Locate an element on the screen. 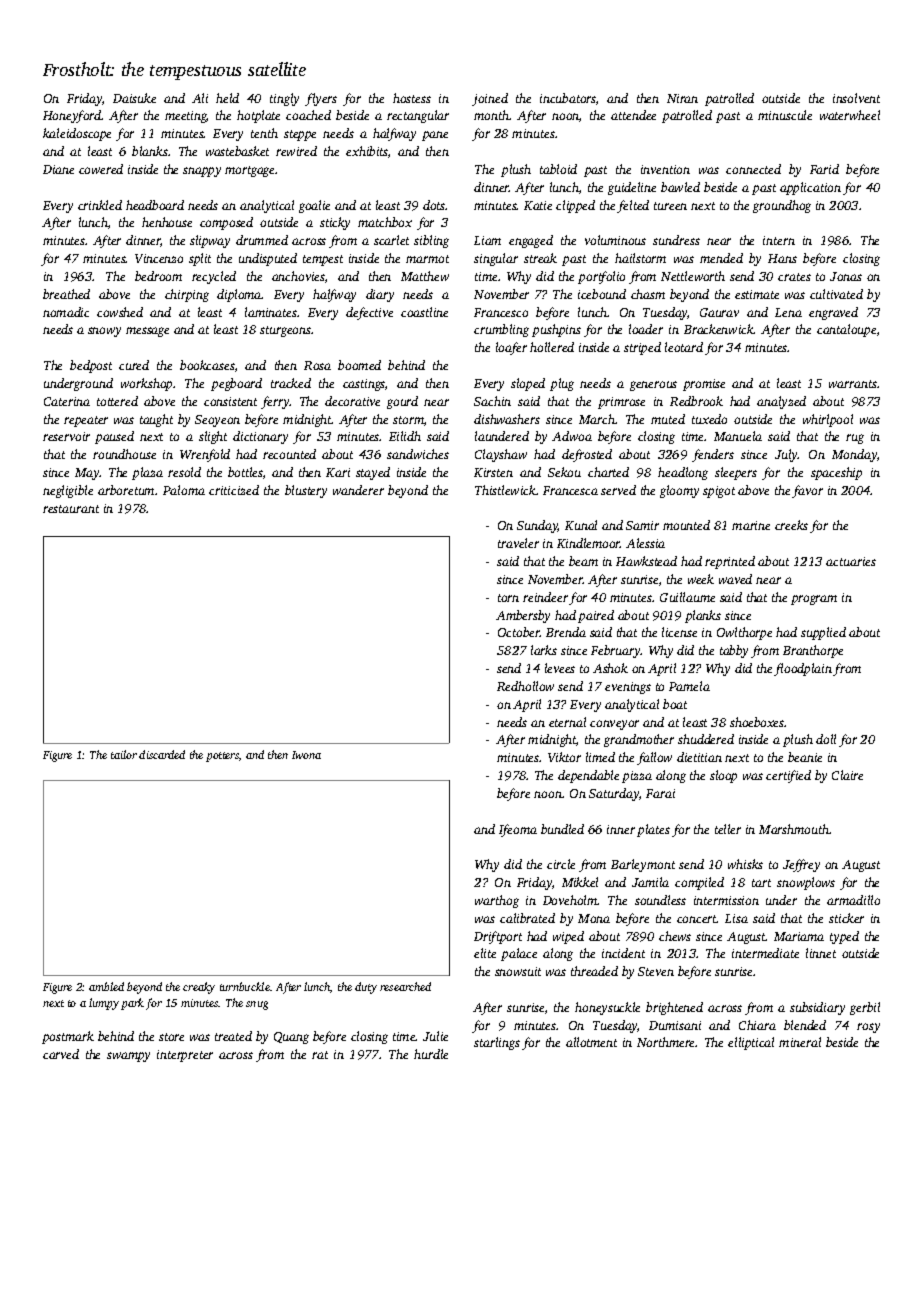  bookcases is located at coordinates (207, 365).
